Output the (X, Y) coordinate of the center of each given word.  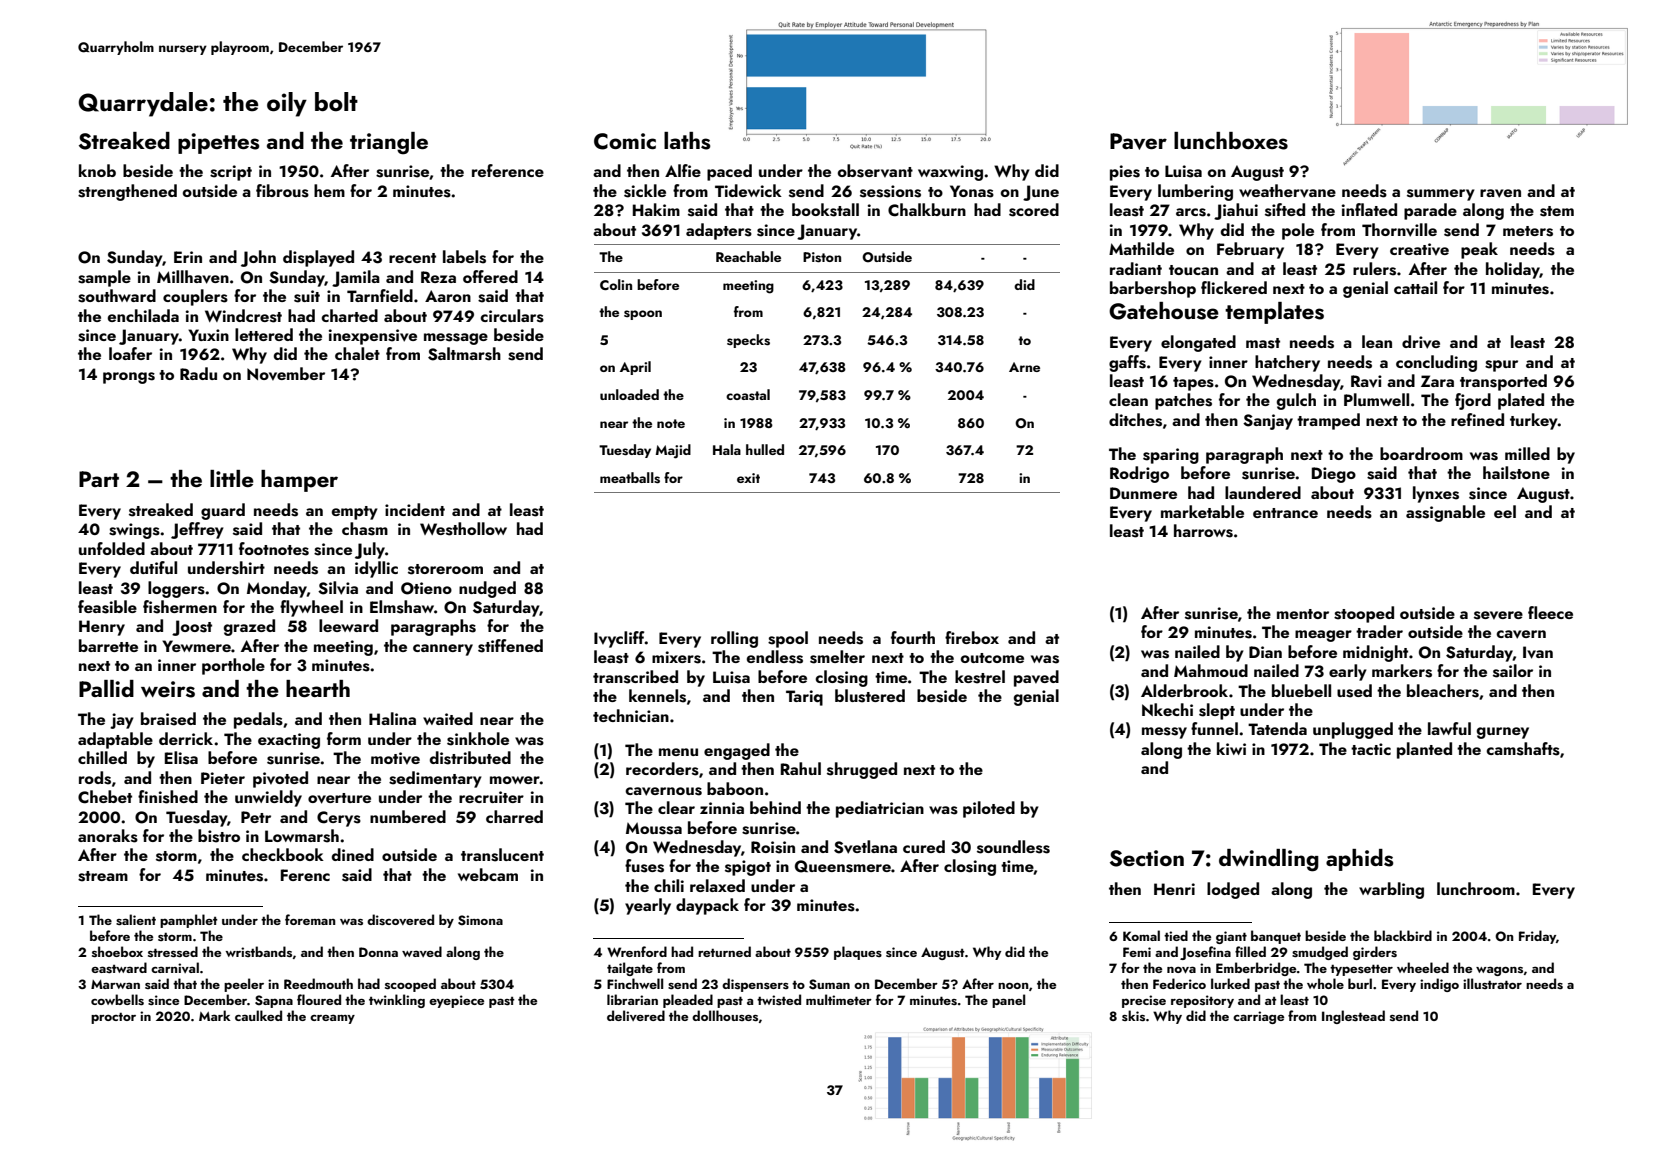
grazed (249, 627)
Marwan (115, 984)
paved (1036, 678)
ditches (1135, 420)
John (258, 258)
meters (1528, 231)
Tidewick (748, 190)
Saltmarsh (464, 354)
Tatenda (1277, 728)
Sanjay (1268, 422)
